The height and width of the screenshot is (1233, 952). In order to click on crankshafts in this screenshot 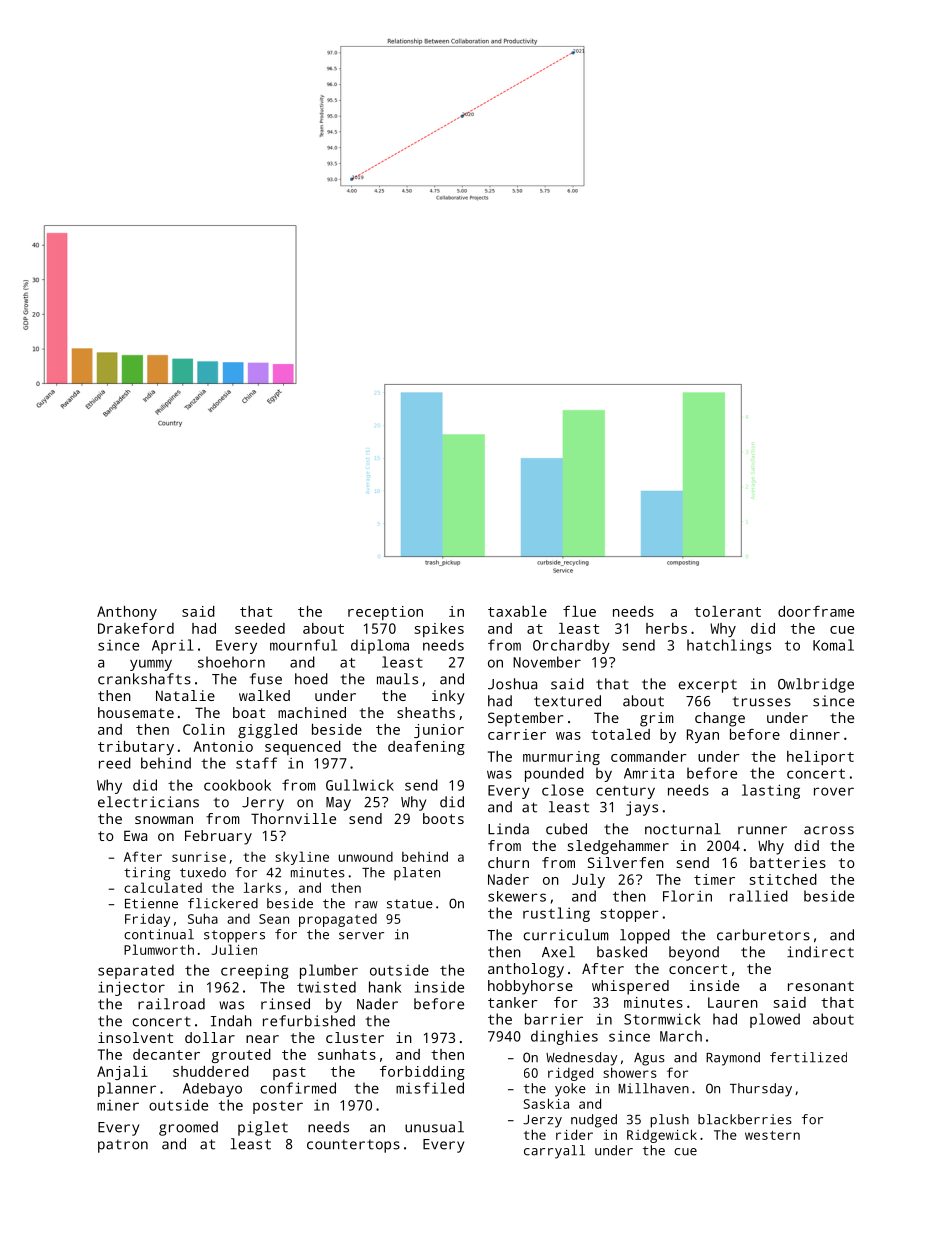, I will do `click(144, 679)`.
